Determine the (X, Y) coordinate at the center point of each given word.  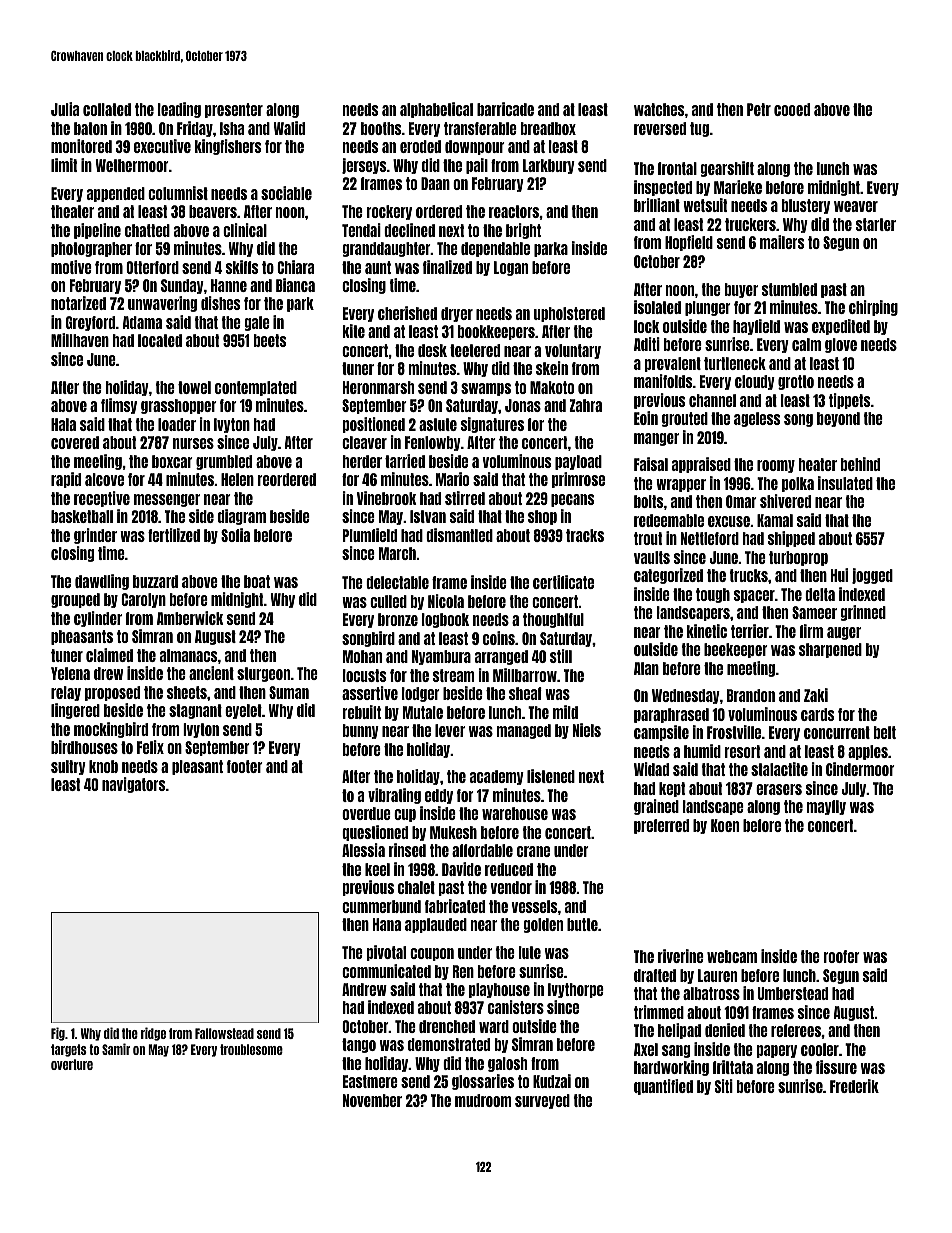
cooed (792, 109)
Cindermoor (860, 769)
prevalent (673, 364)
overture (72, 1064)
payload (578, 462)
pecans (572, 500)
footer (245, 766)
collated (107, 109)
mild (565, 712)
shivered (785, 501)
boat (257, 581)
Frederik (854, 1086)
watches (659, 109)
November (372, 1100)
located (160, 340)
